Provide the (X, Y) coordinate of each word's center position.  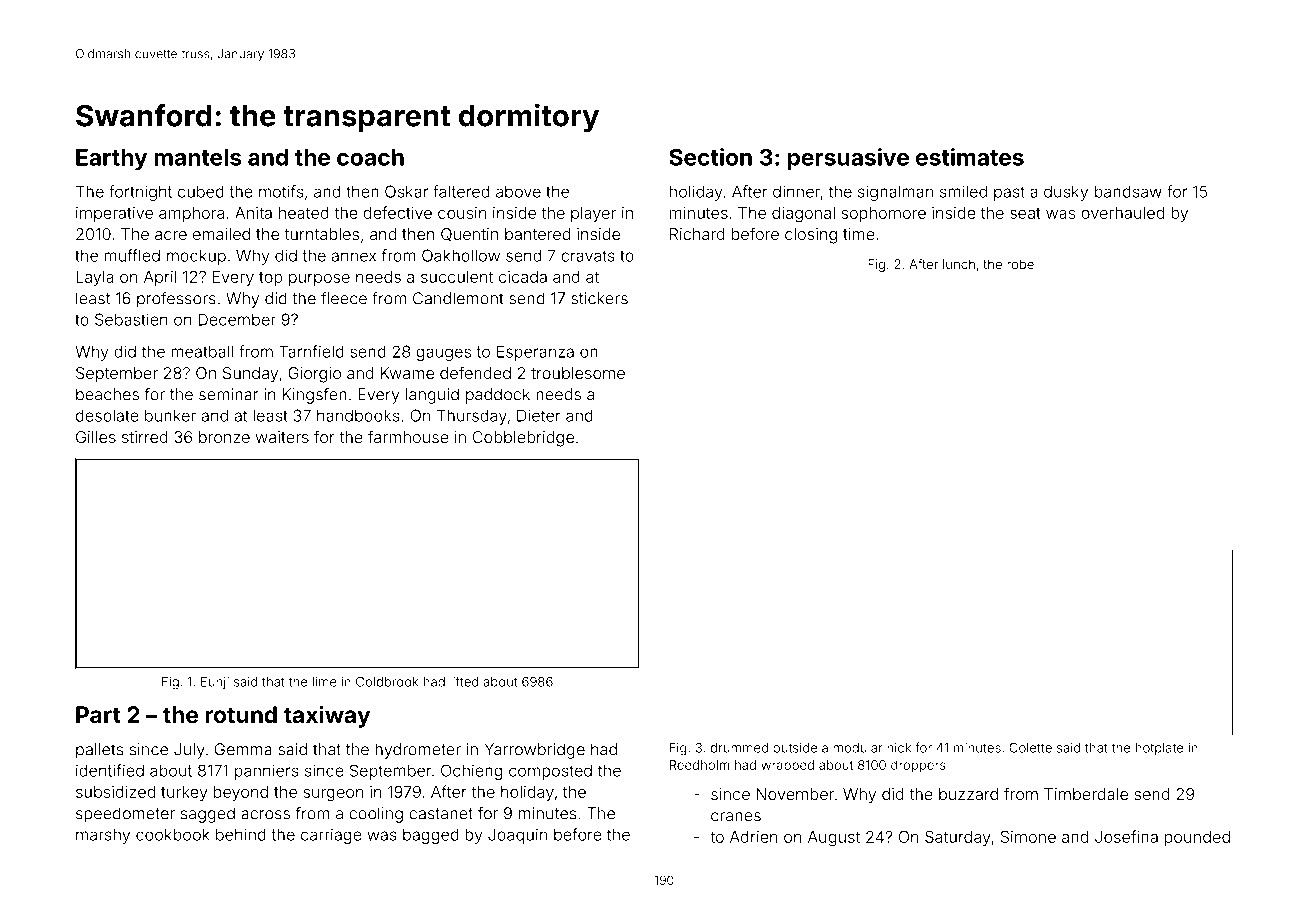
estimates (970, 157)
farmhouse (408, 436)
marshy (103, 836)
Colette (1030, 748)
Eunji (215, 683)
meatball (202, 351)
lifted (464, 681)
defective (397, 212)
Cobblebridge (523, 439)
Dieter (539, 415)
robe (1020, 264)
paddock (498, 396)
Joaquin (517, 836)
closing (811, 236)
